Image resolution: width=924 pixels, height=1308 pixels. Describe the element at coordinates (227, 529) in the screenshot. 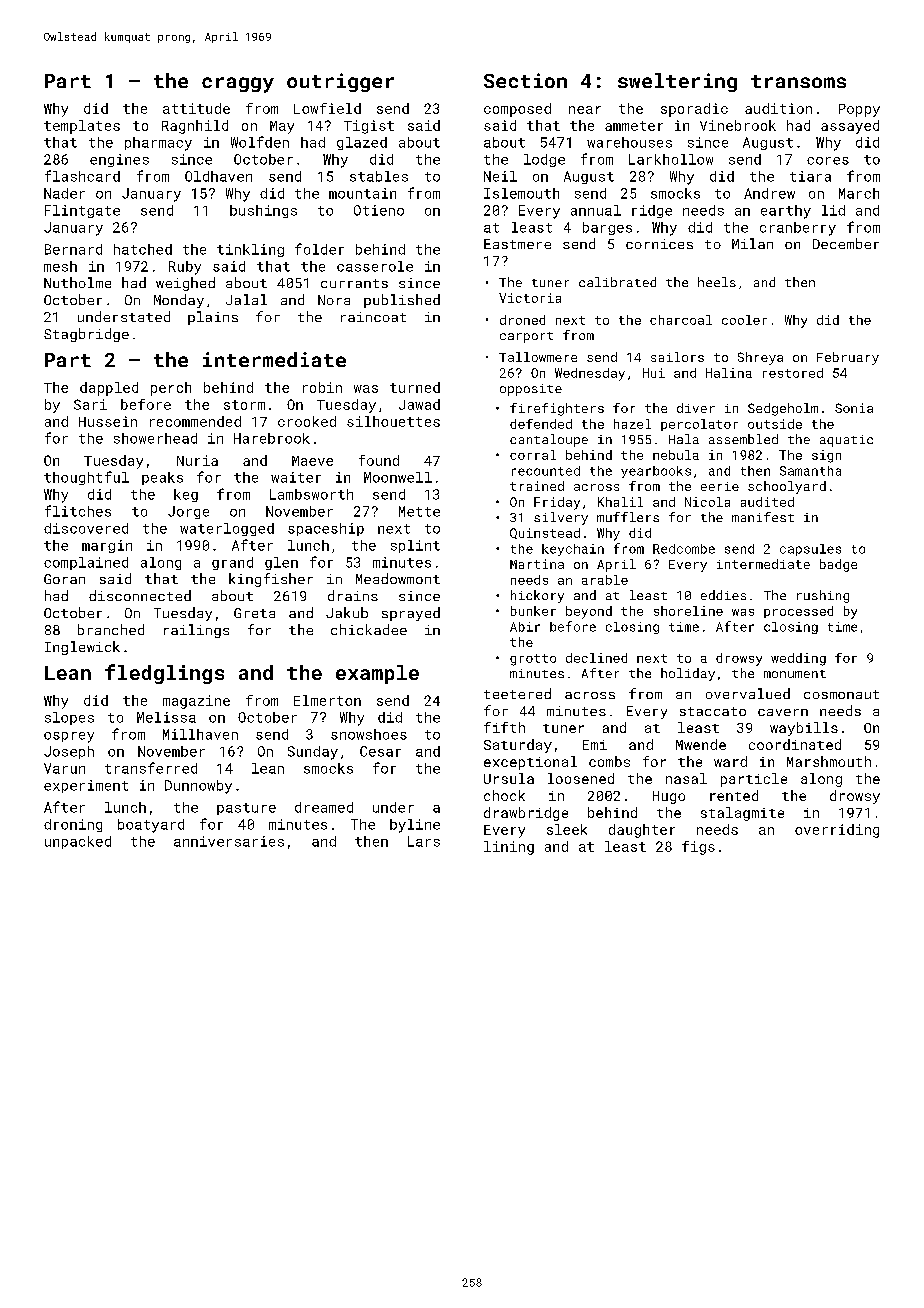

I see `waterlogged` at that location.
